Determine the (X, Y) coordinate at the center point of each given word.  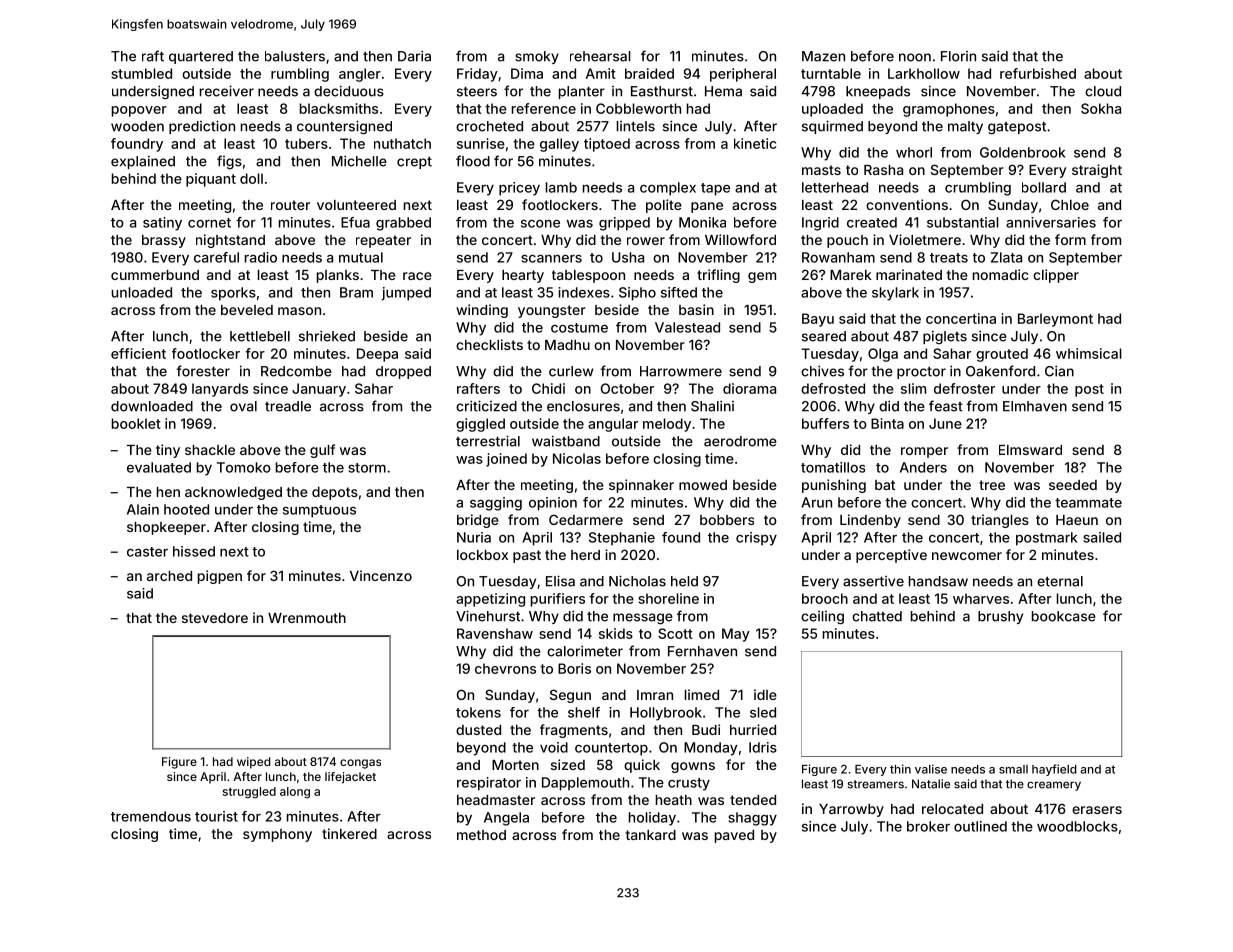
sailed (1102, 537)
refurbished (1038, 73)
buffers (825, 423)
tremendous (151, 816)
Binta (887, 423)
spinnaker (641, 486)
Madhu (567, 345)
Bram (356, 292)
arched (169, 576)
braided (649, 73)
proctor (921, 373)
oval (243, 406)
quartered (201, 57)
